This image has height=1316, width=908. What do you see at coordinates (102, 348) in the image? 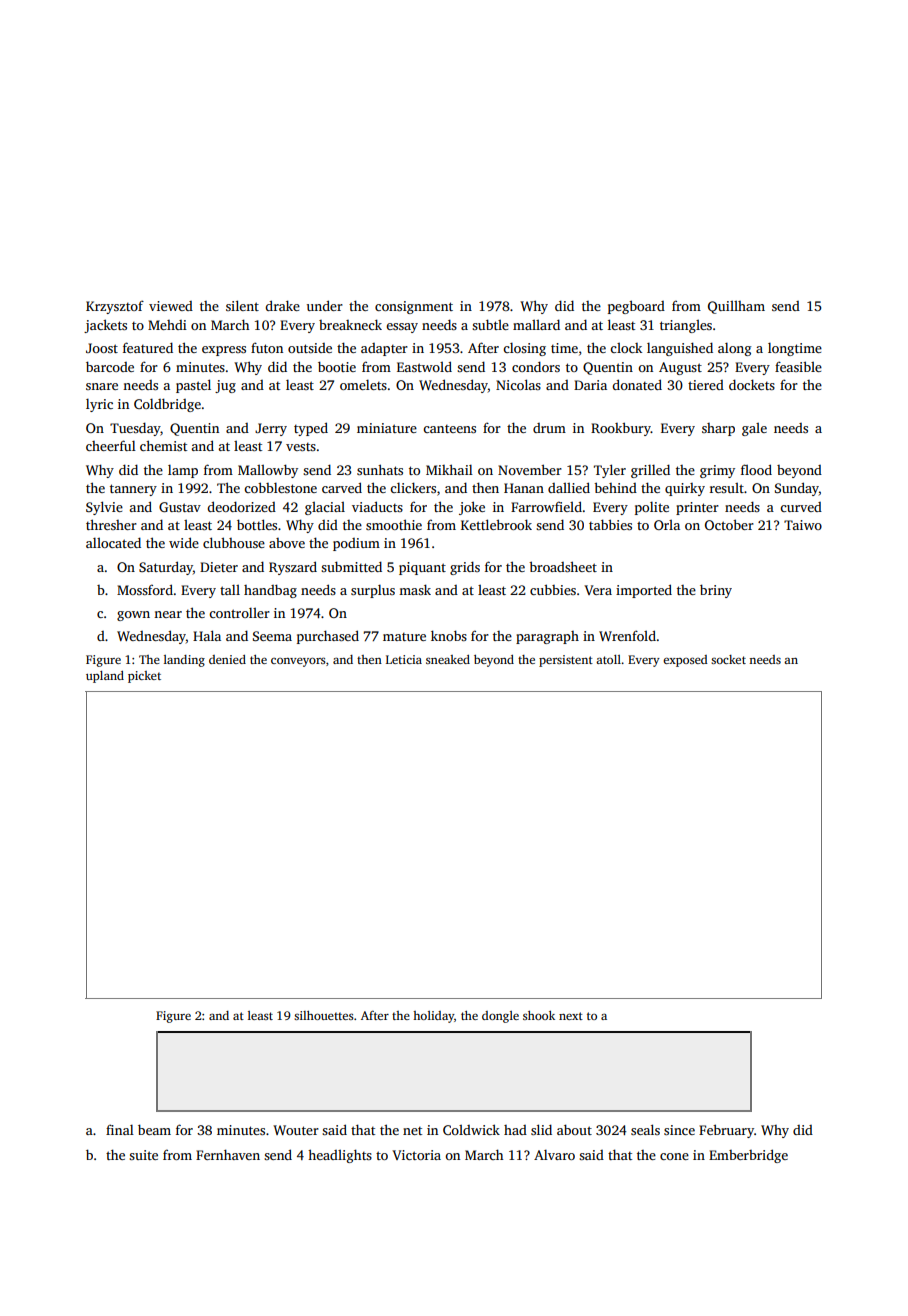
I see `Joost` at bounding box center [102, 348].
